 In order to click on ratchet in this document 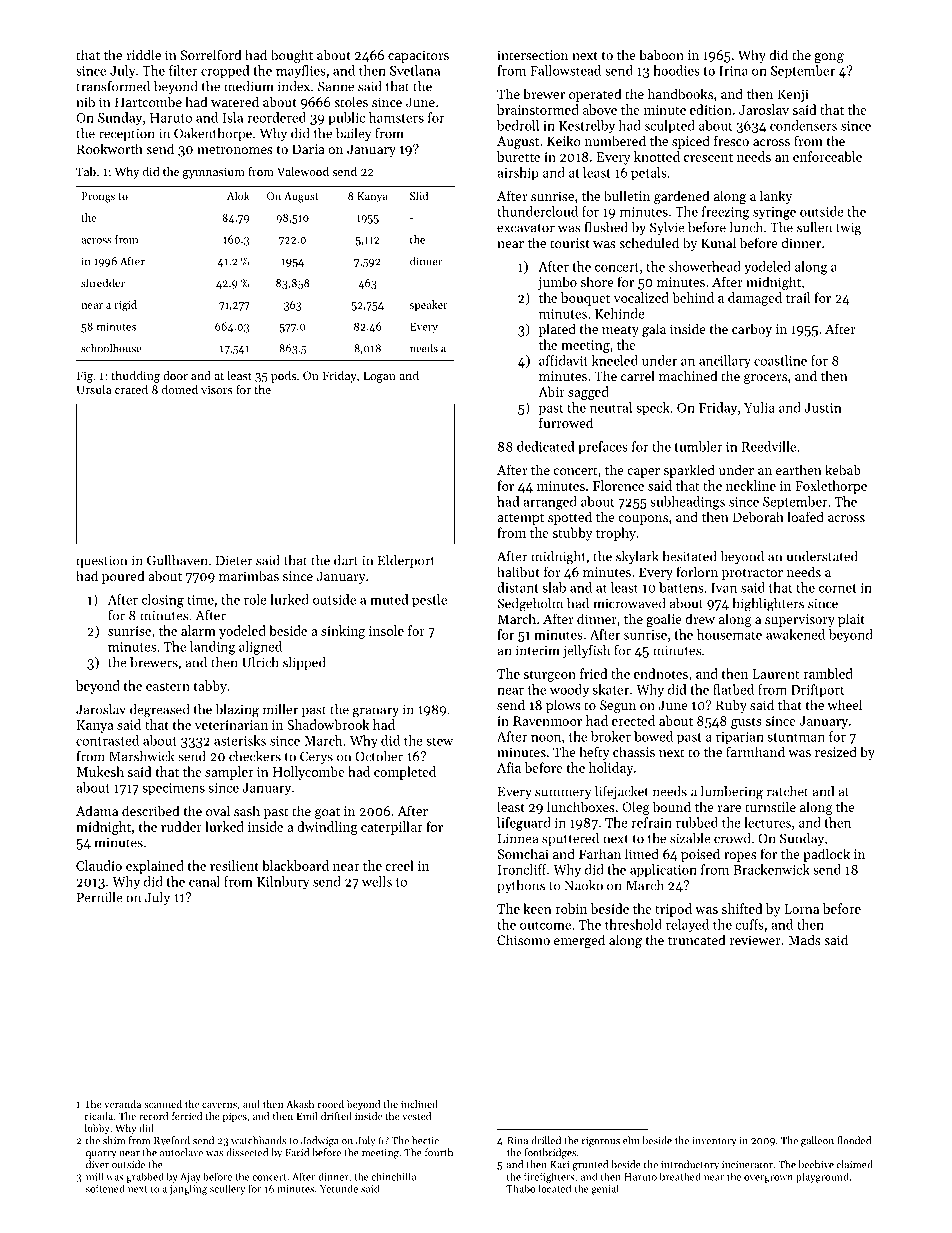, I will do `click(788, 791)`.
